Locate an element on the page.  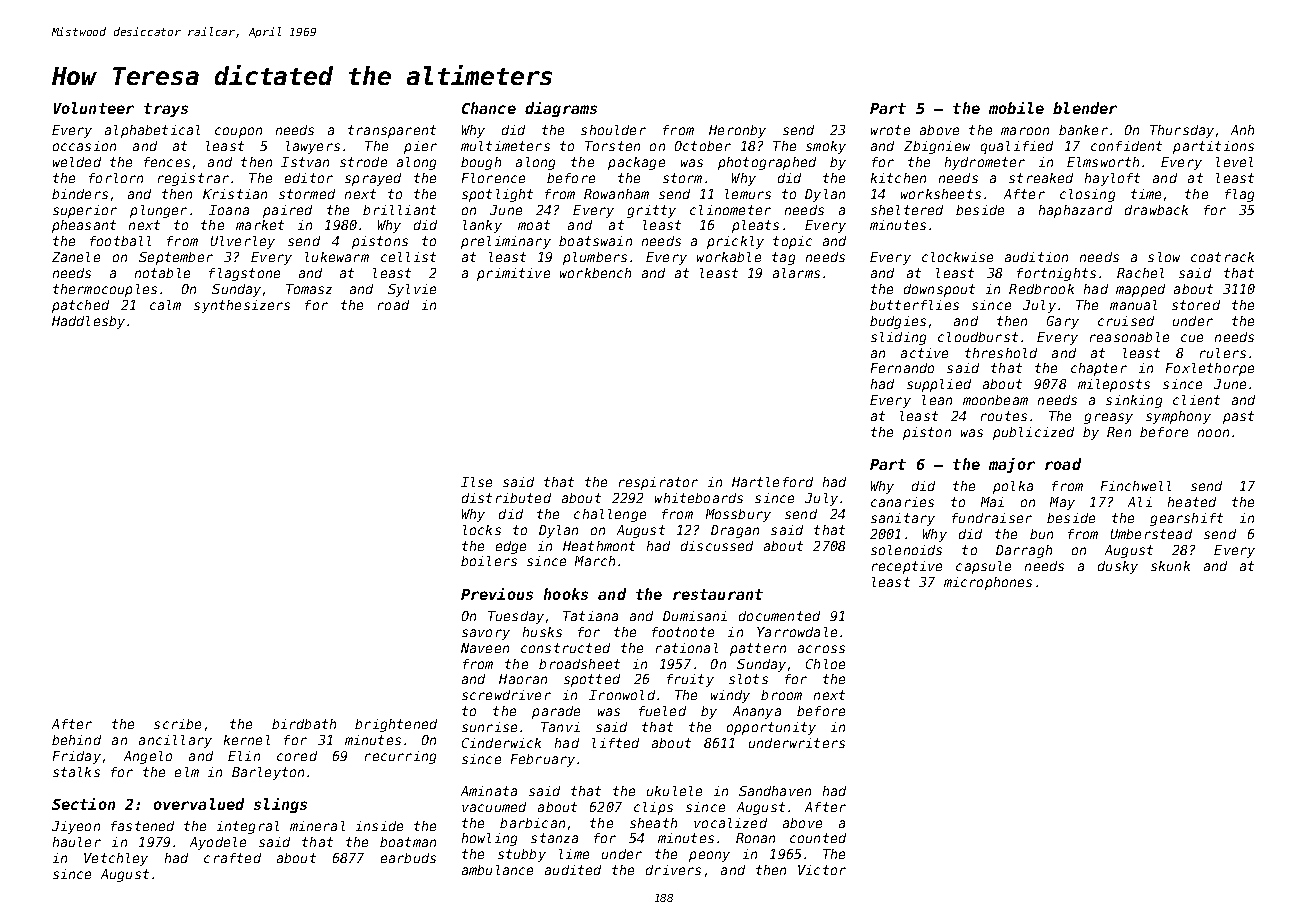
noon is located at coordinates (1213, 433).
